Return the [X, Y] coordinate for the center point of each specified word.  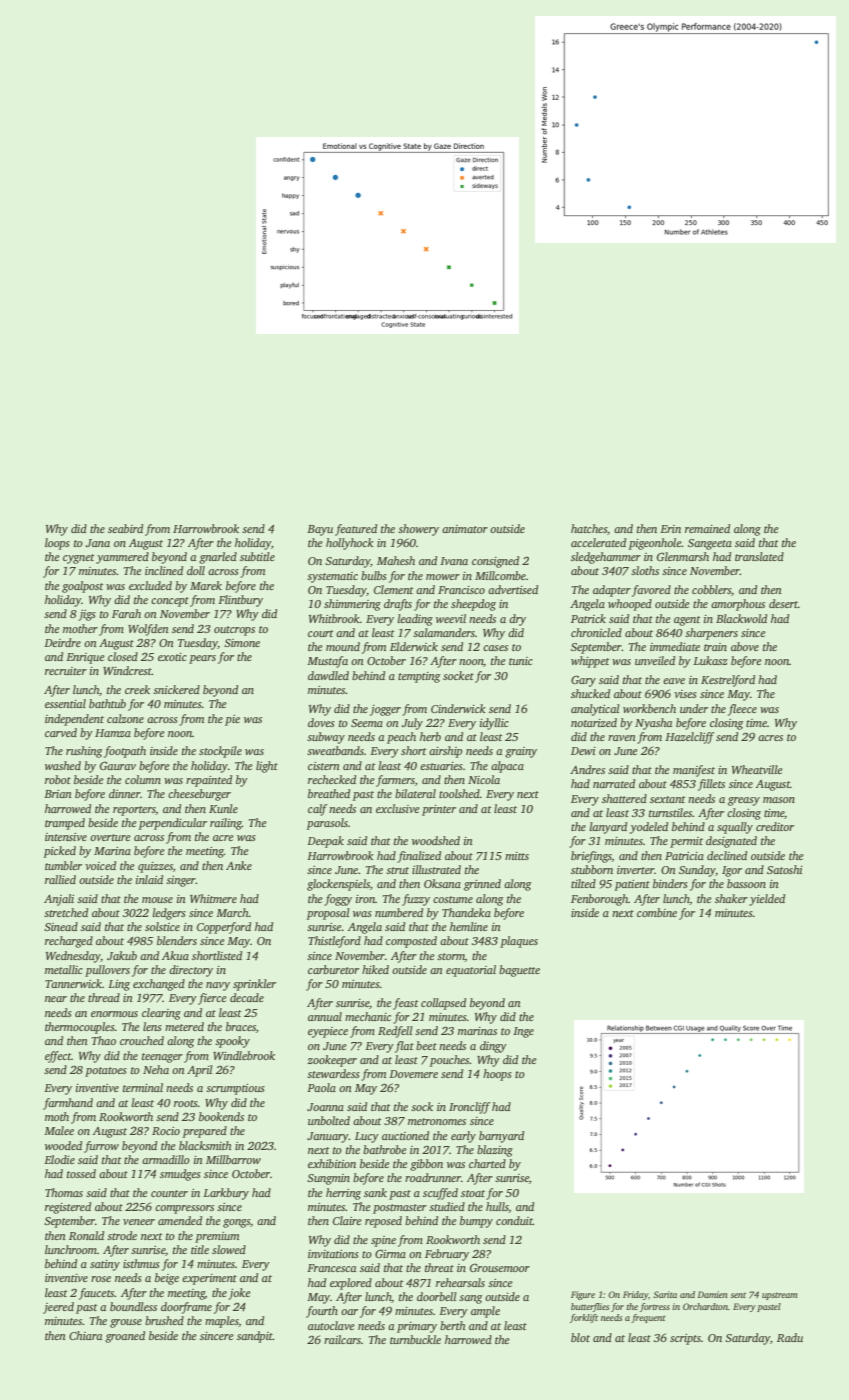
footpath [125, 752]
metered [184, 1026]
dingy [493, 1047]
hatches [589, 528]
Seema [367, 723]
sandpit [255, 1337]
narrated [614, 783]
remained [707, 528]
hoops [497, 1075]
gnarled [218, 558]
